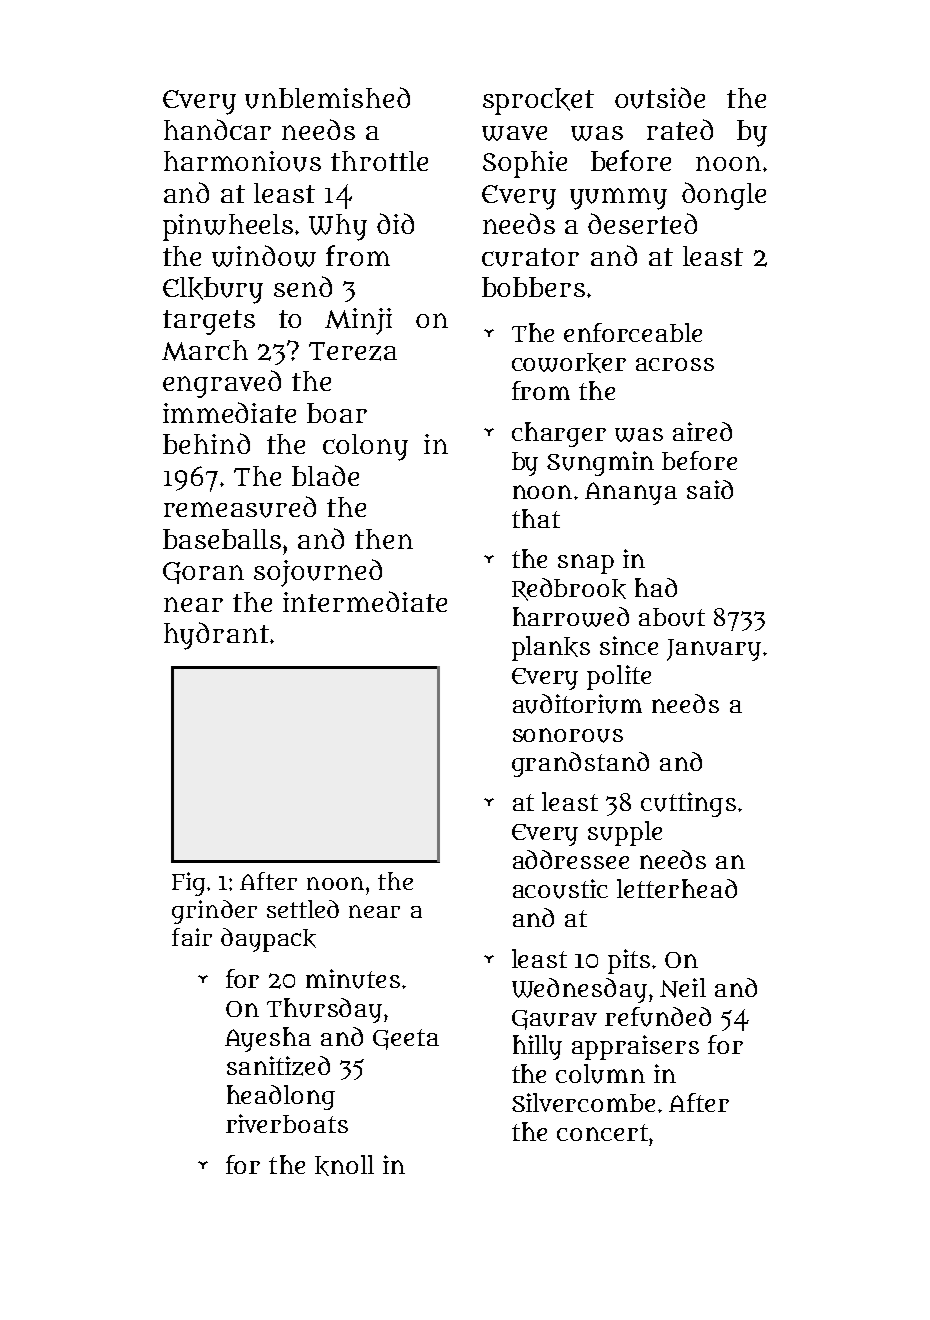 The width and height of the screenshot is (930, 1320). Describe the element at coordinates (365, 601) in the screenshot. I see `intermediate` at that location.
